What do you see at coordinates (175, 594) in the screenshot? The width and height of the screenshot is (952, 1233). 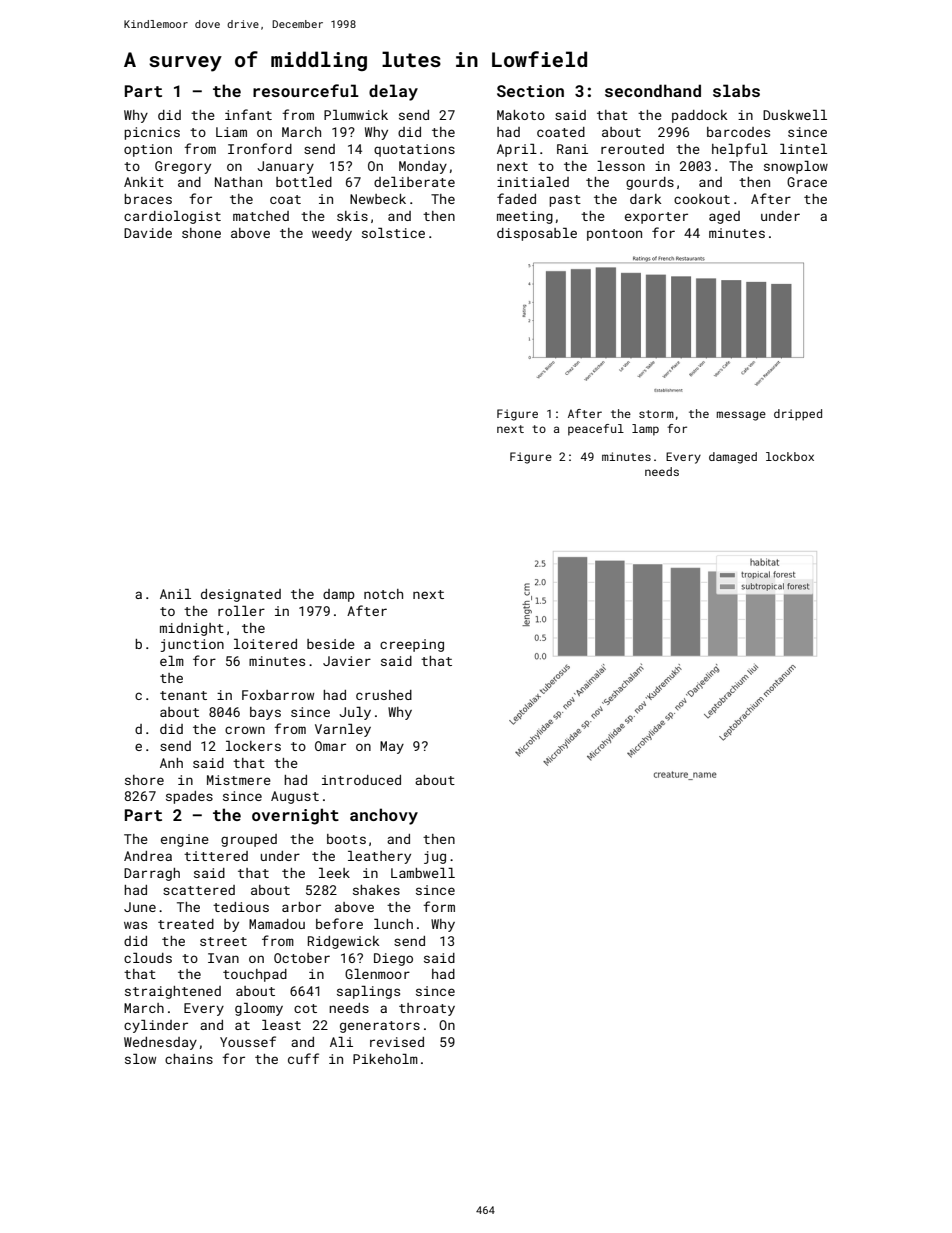 I see `Anil` at bounding box center [175, 594].
